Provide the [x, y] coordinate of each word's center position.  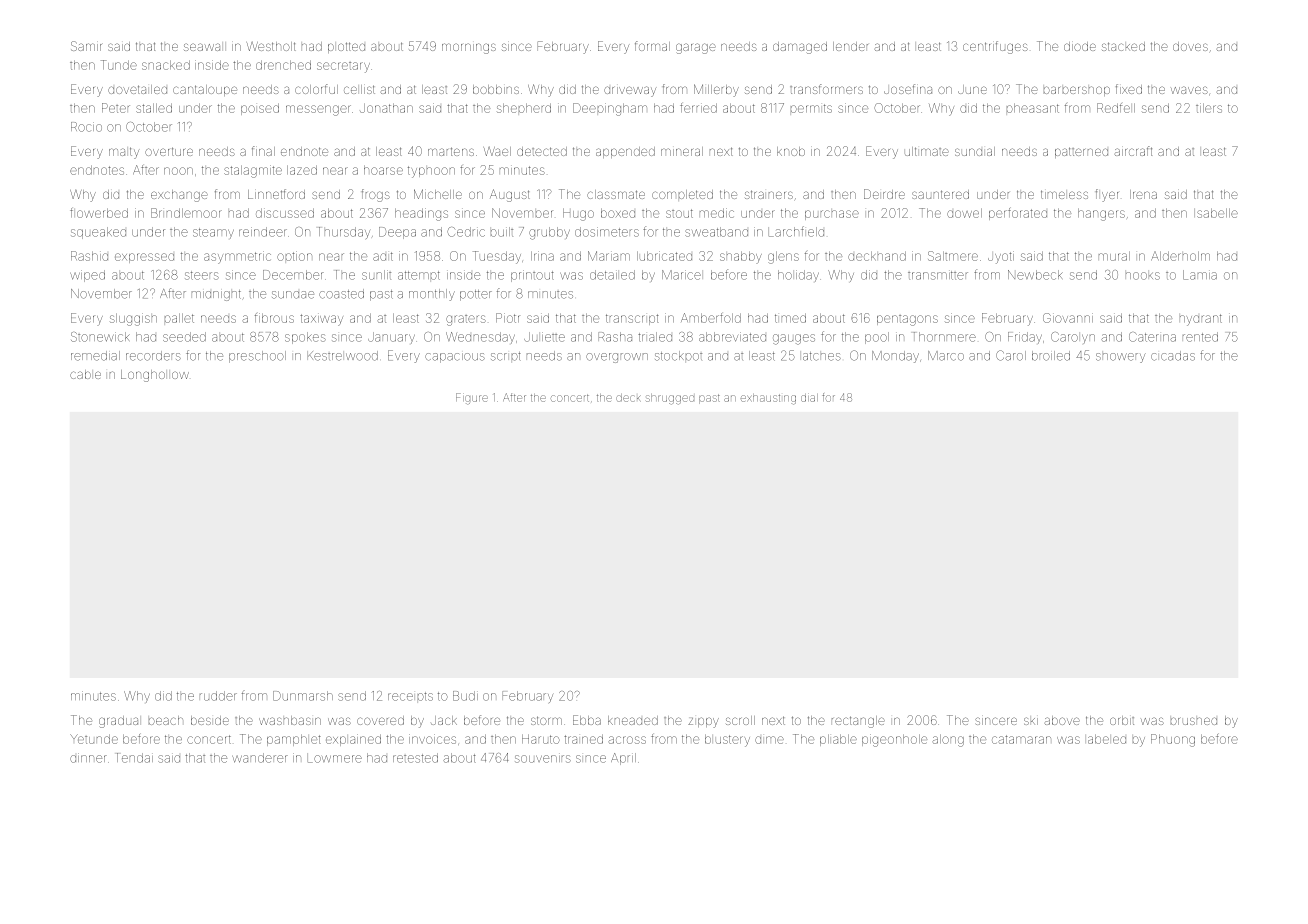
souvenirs [543, 759]
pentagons [907, 320]
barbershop [1077, 91]
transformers [826, 89]
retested [415, 758]
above [1062, 720]
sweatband [716, 232]
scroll [740, 720]
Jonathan [386, 108]
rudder [218, 696]
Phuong [1173, 740]
